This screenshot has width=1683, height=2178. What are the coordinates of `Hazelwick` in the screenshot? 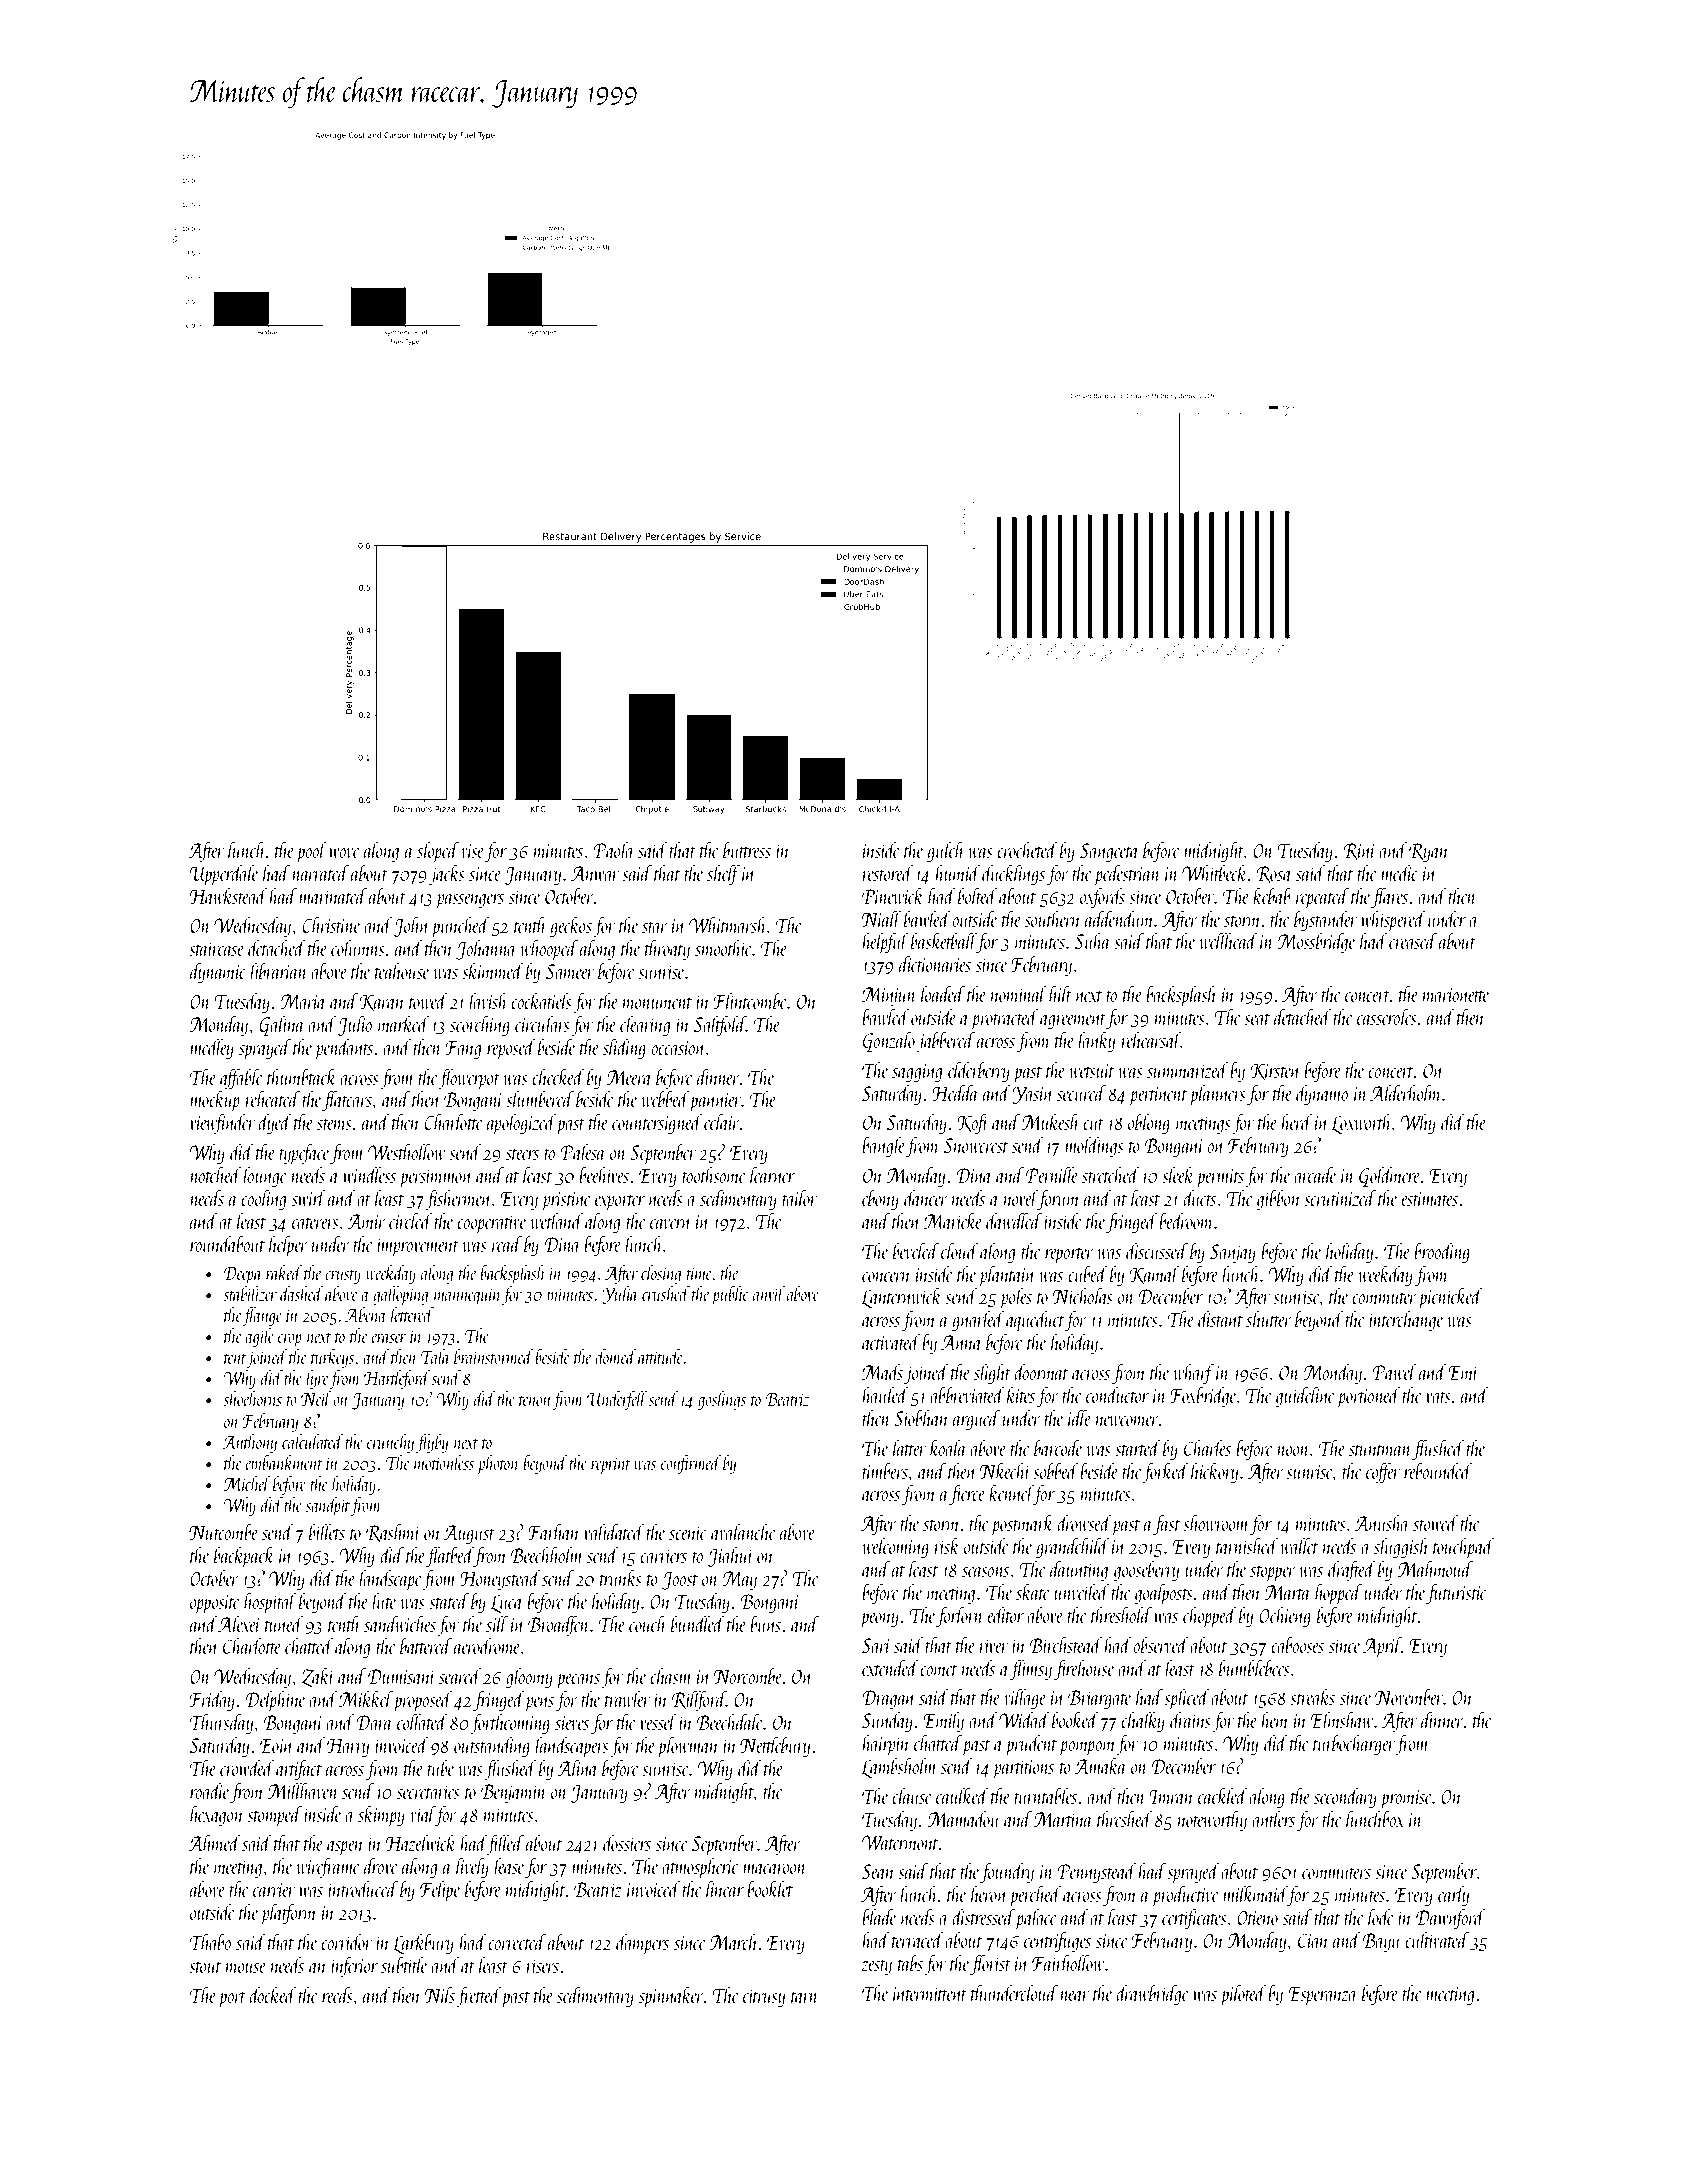 It's located at (421, 1842).
